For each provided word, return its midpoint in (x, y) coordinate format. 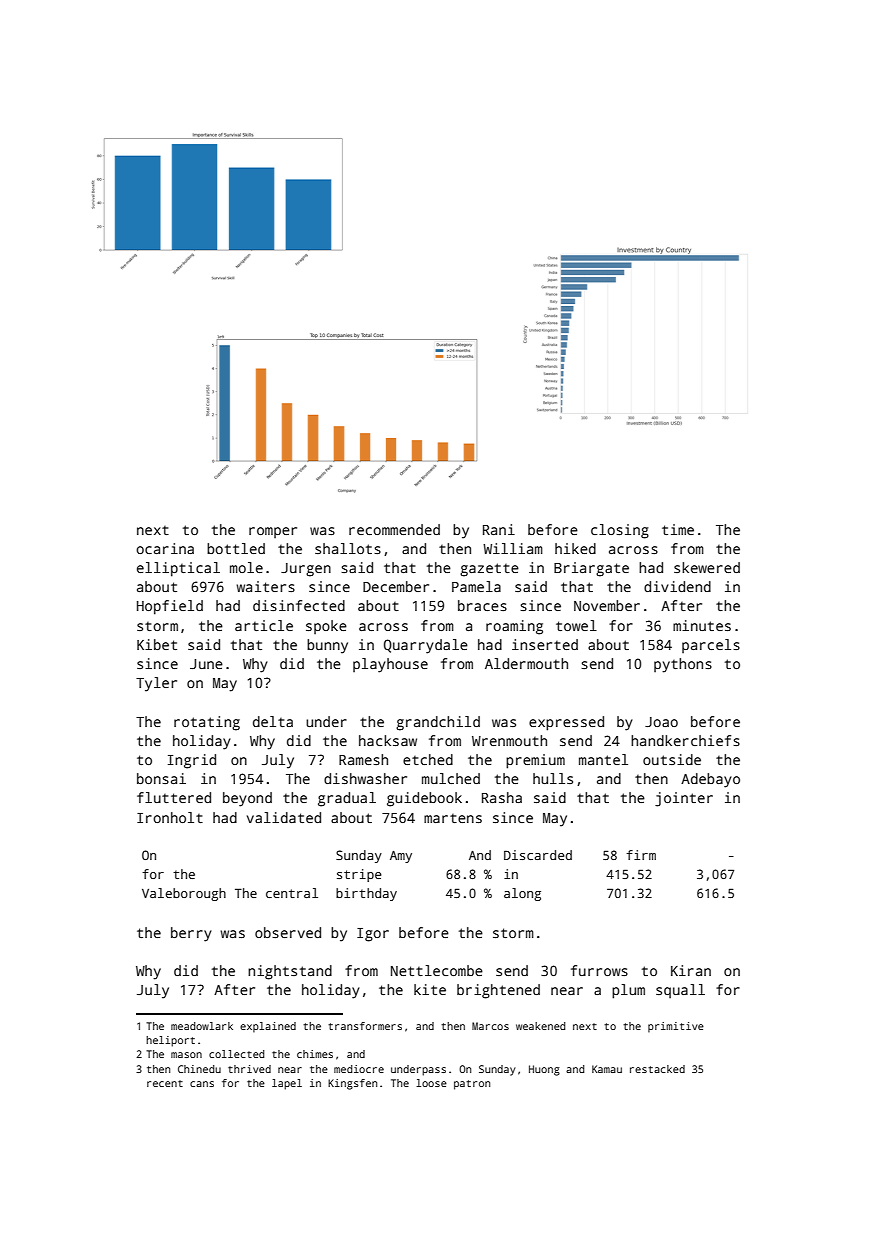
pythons (683, 665)
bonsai (161, 778)
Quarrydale (426, 646)
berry (191, 934)
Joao (661, 722)
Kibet (157, 644)
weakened (540, 1026)
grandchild (438, 723)
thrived (249, 1069)
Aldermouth (526, 663)
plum (628, 991)
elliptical (178, 569)
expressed (566, 723)
